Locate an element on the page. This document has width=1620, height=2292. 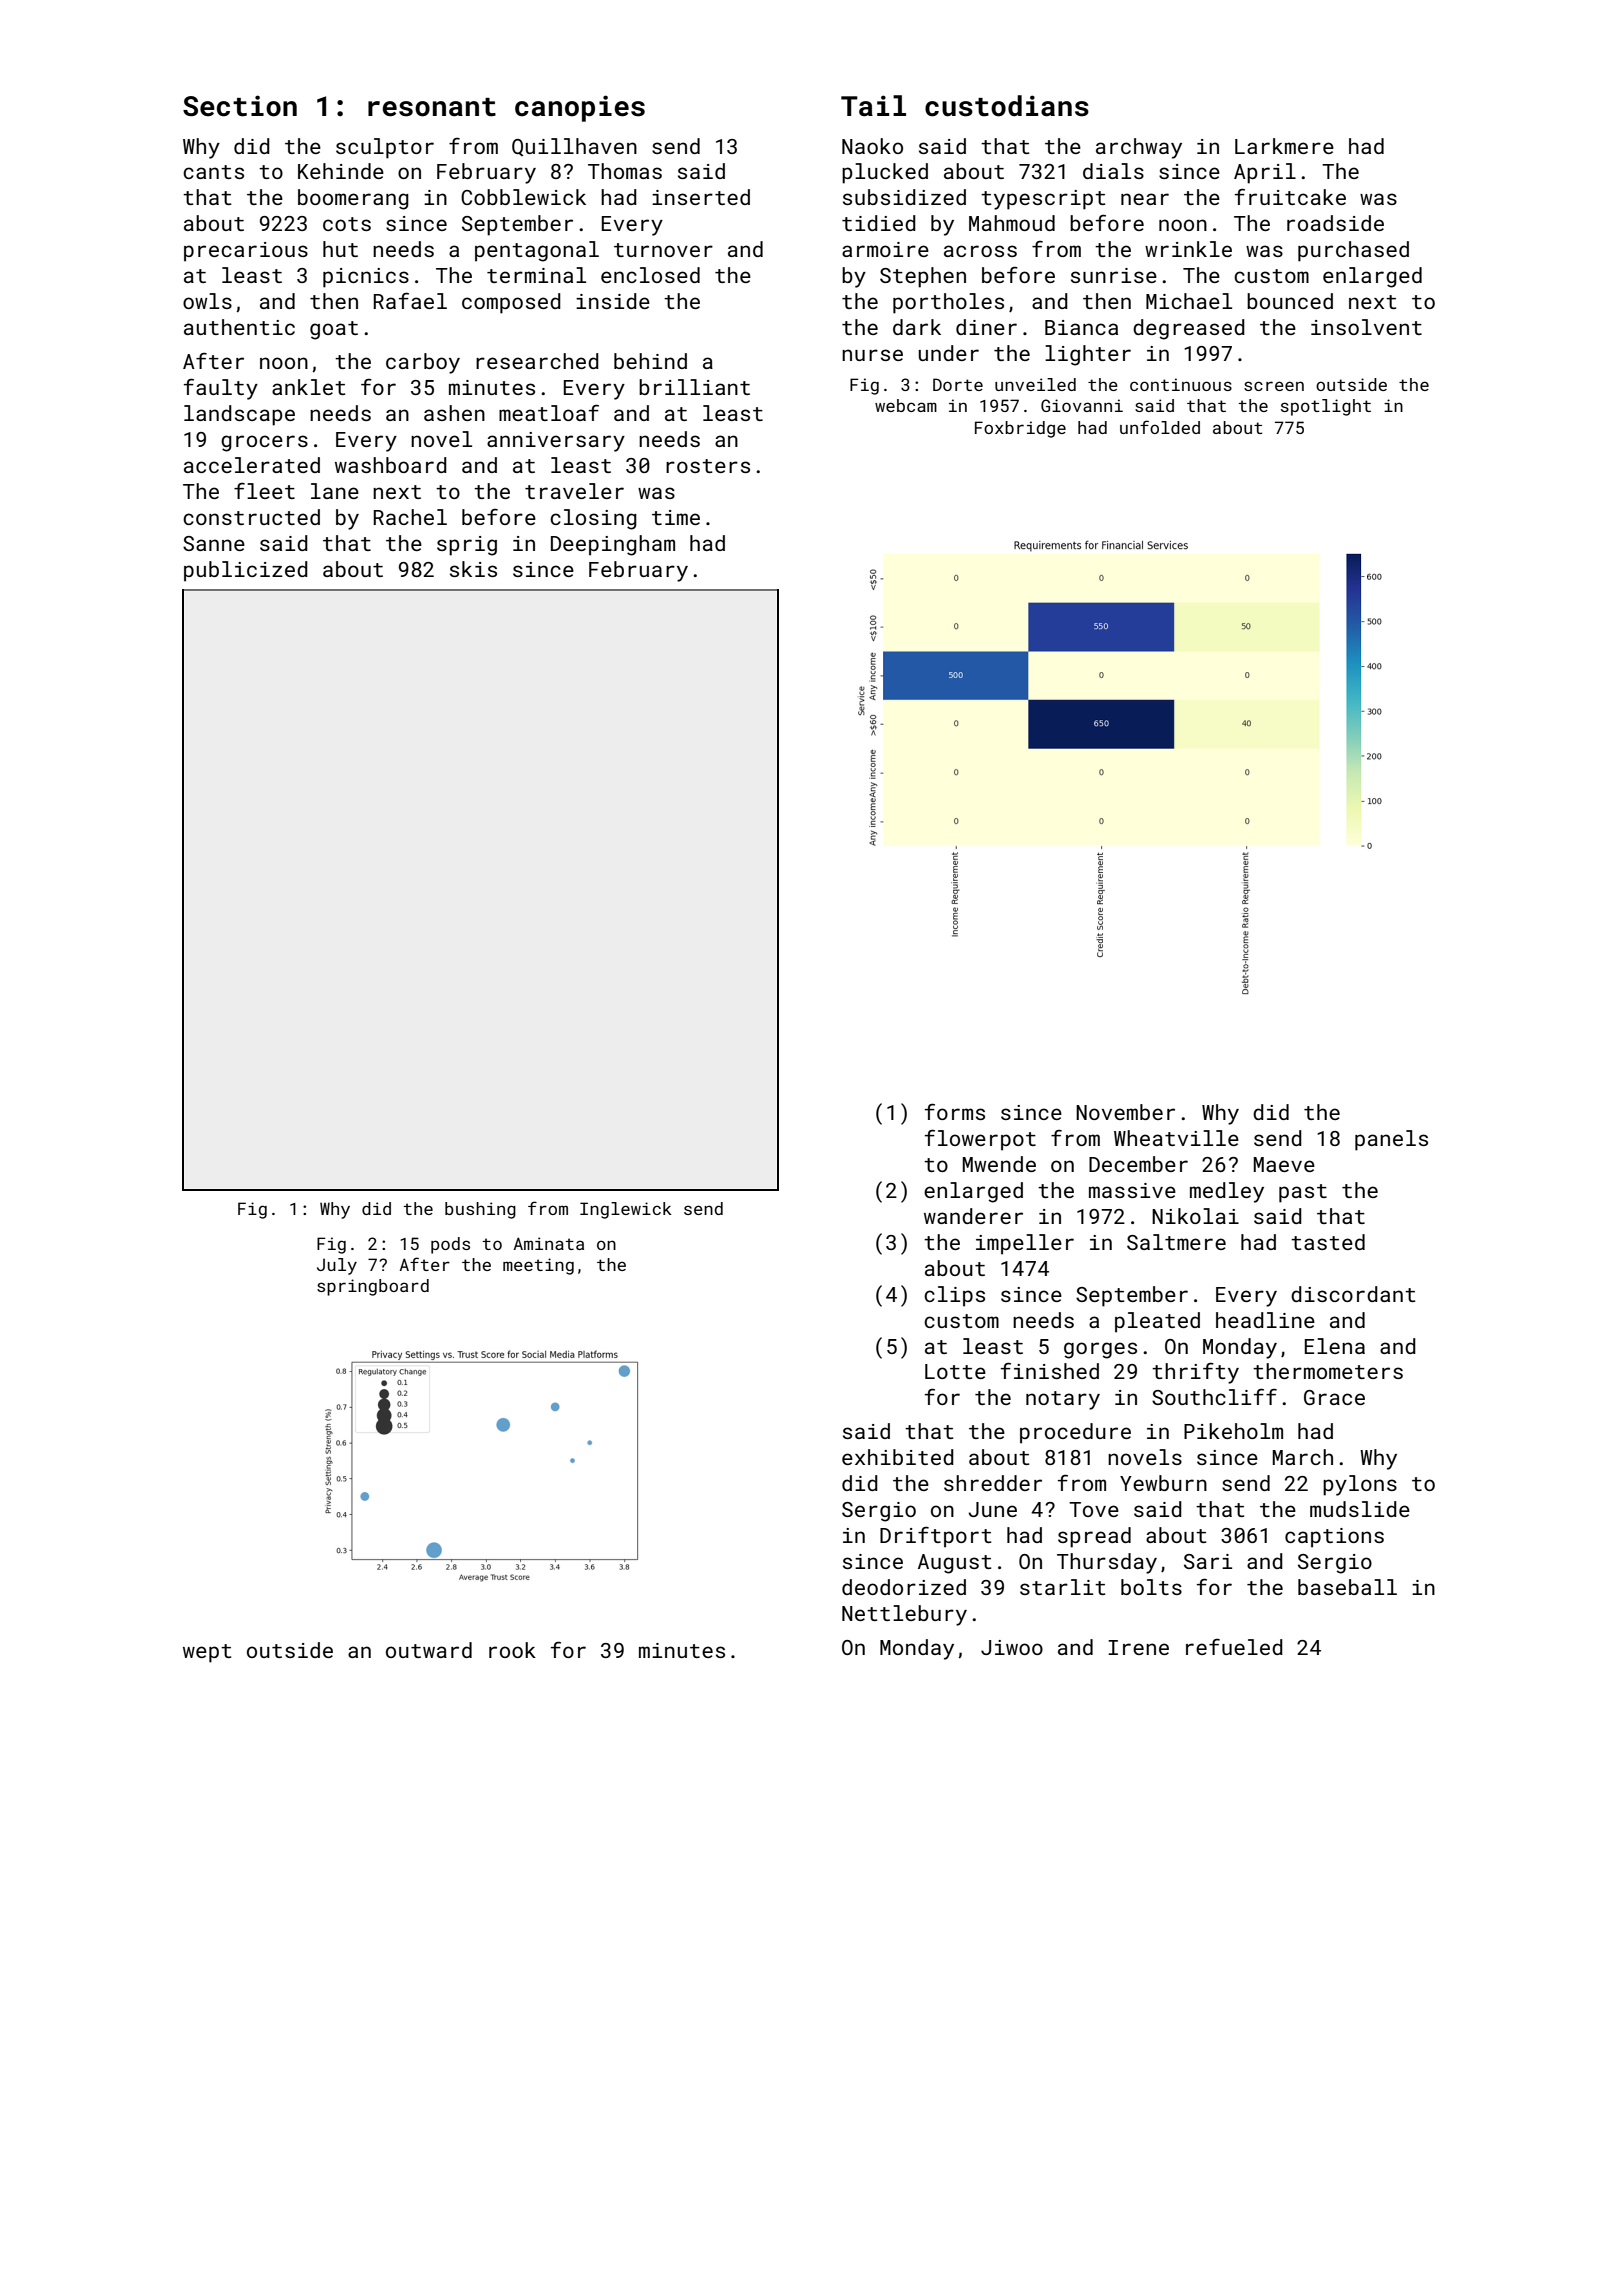
Foxbridge is located at coordinates (1020, 429).
